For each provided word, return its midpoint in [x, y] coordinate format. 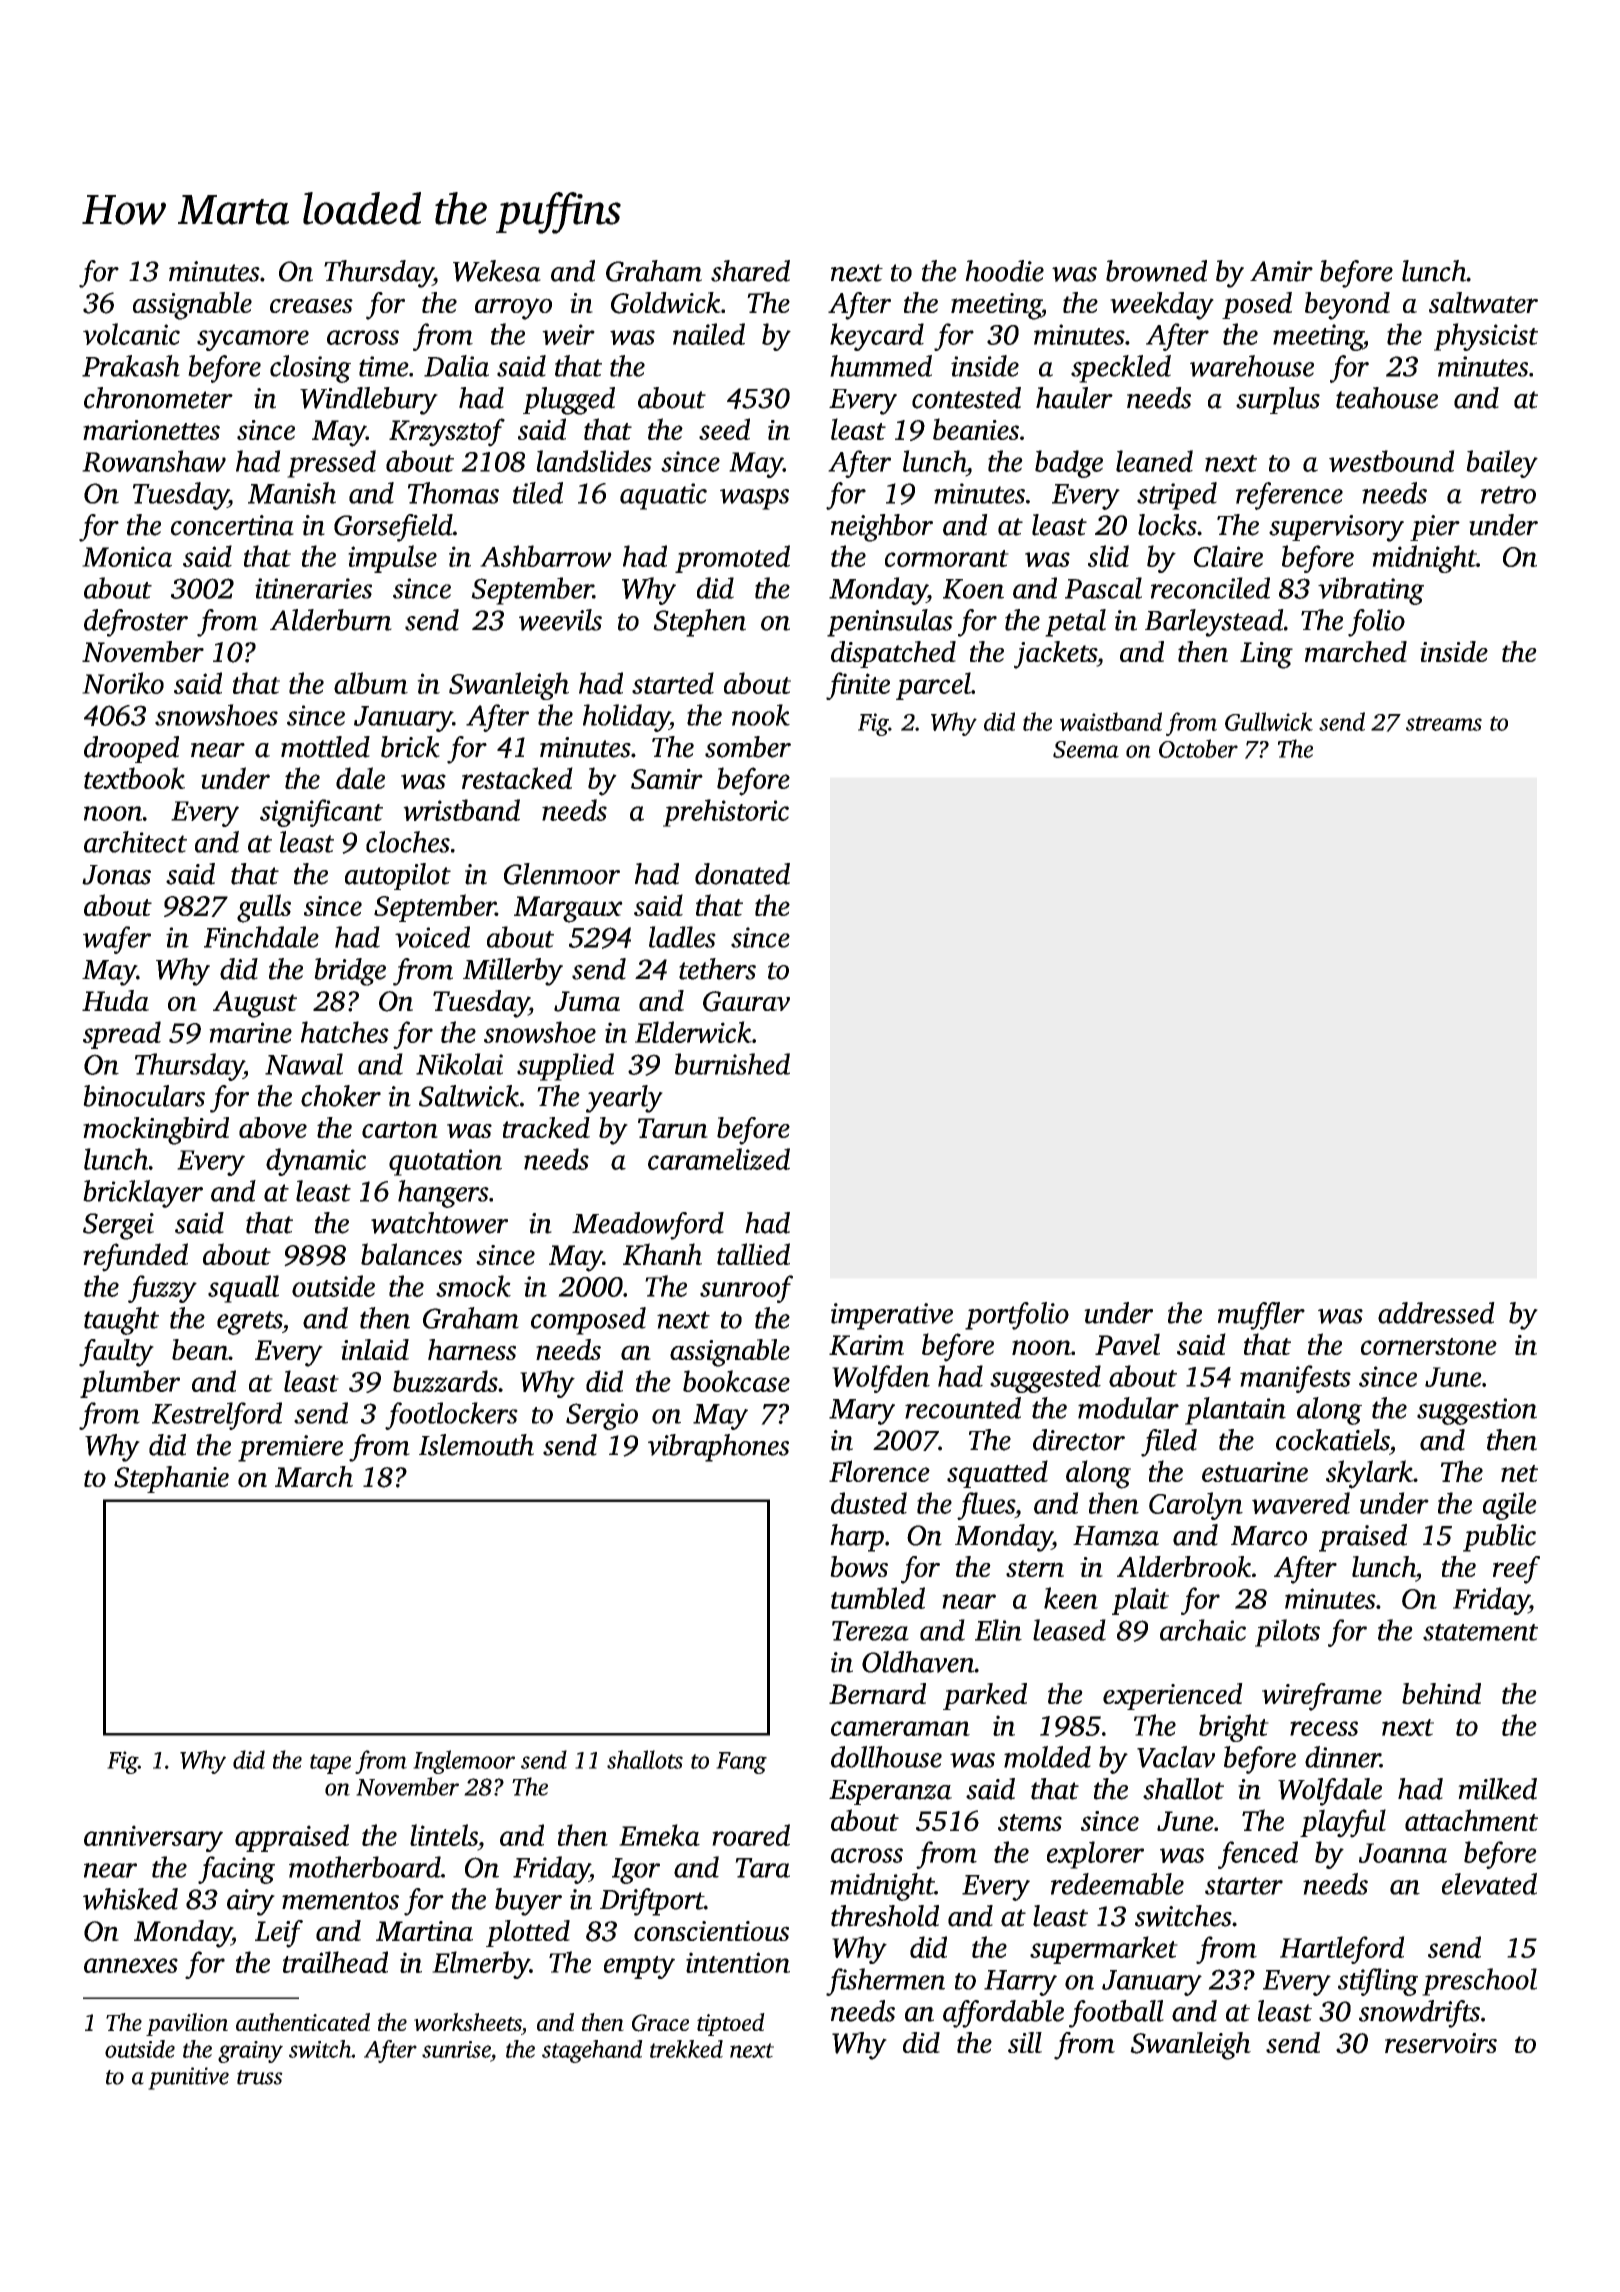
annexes [131, 1965]
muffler [1261, 1316]
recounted [963, 1408]
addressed [1436, 1313]
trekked [686, 2049]
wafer [117, 940]
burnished [732, 1064]
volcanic [131, 334]
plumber [130, 1384]
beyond [1347, 306]
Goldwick [666, 303]
